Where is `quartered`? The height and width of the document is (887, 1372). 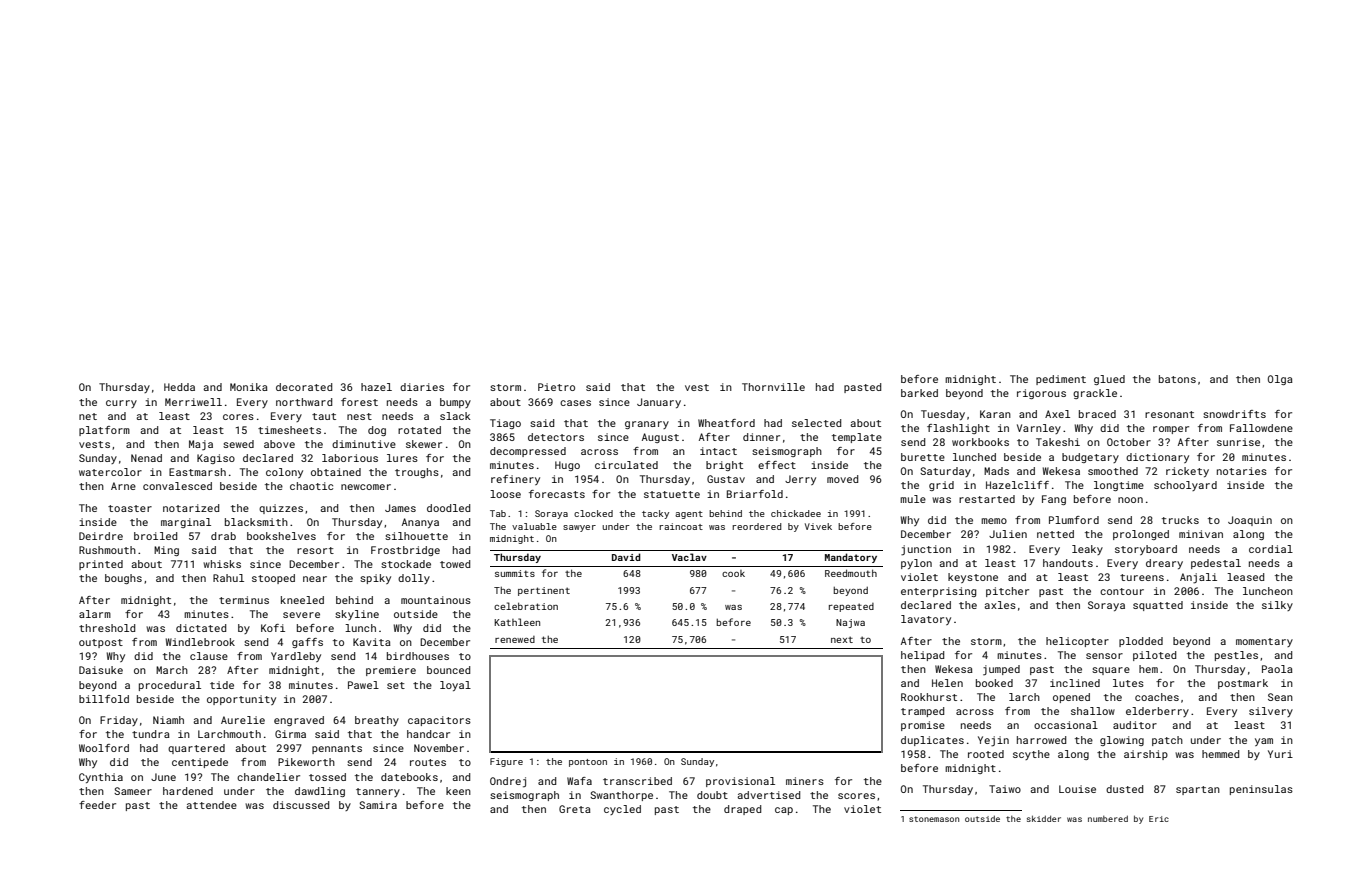 quartered is located at coordinates (196, 749).
